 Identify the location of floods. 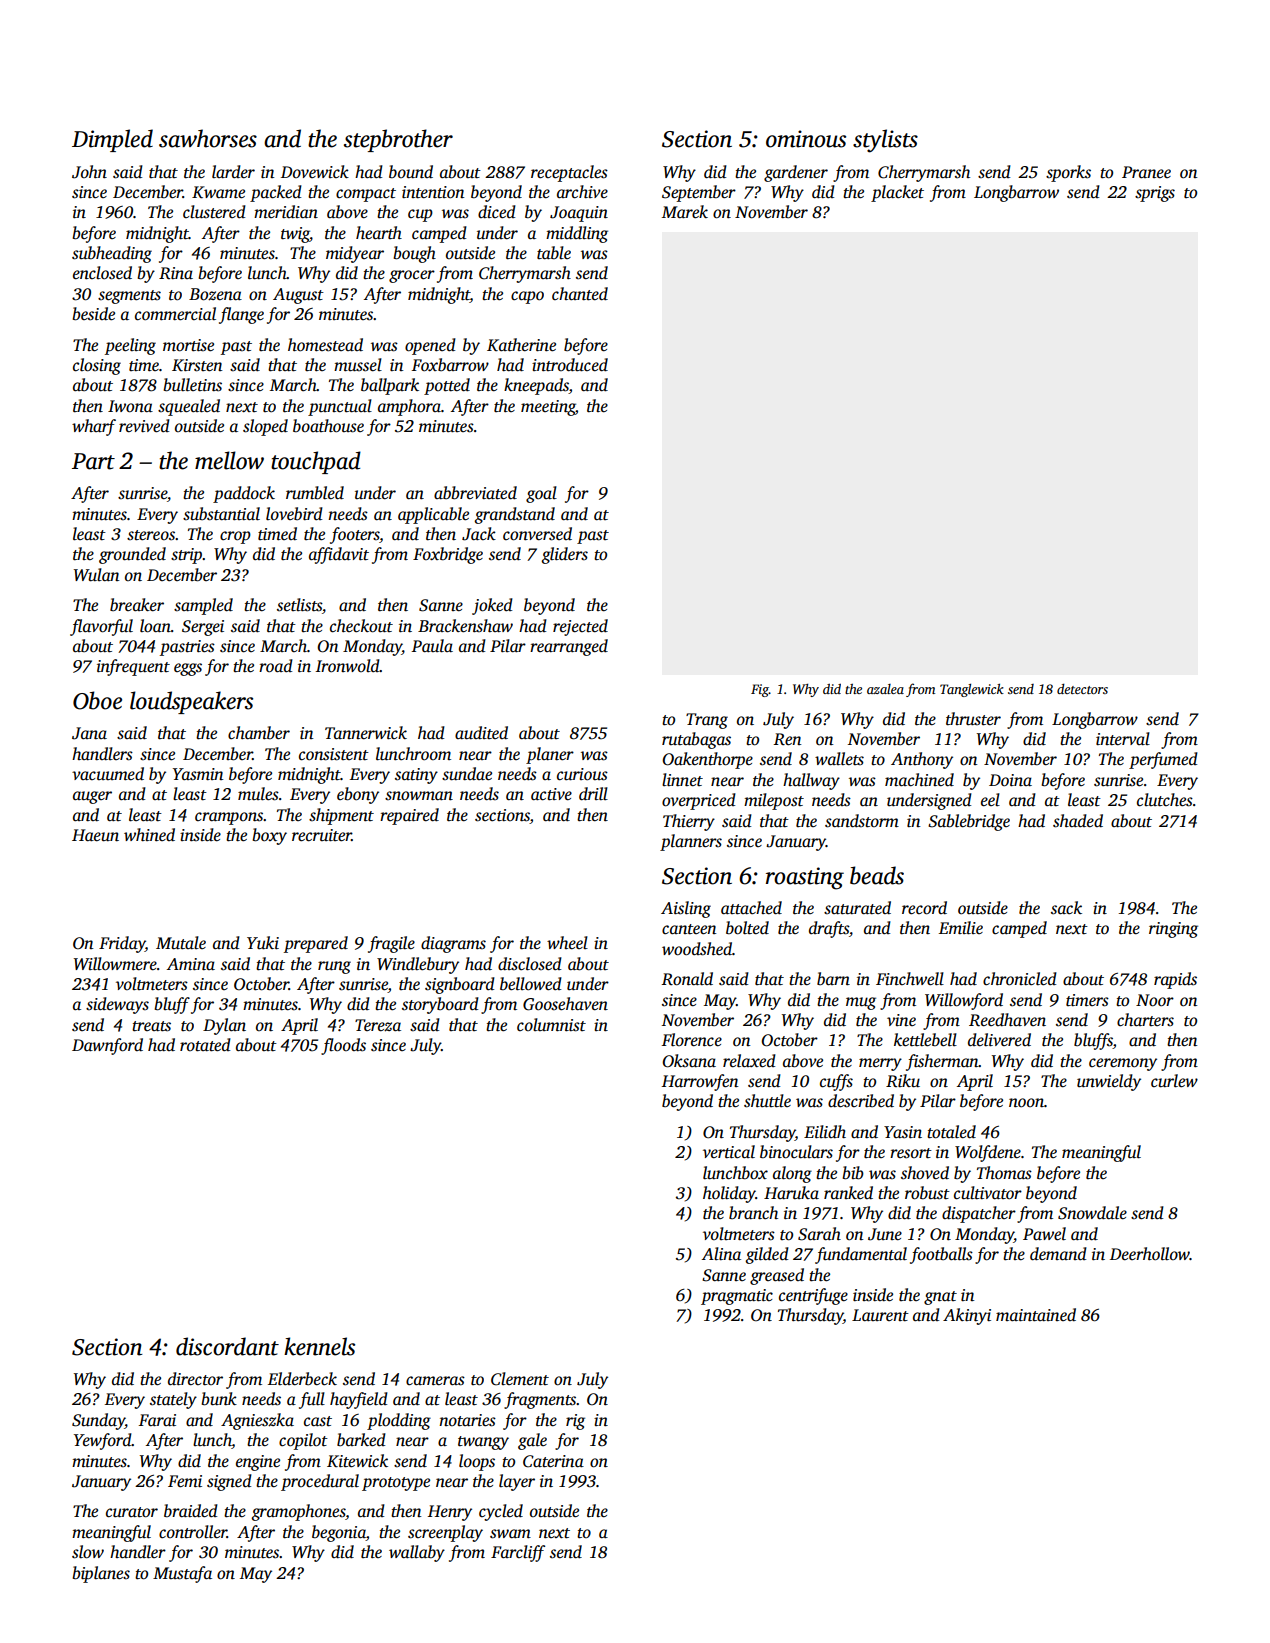
(343, 1046).
